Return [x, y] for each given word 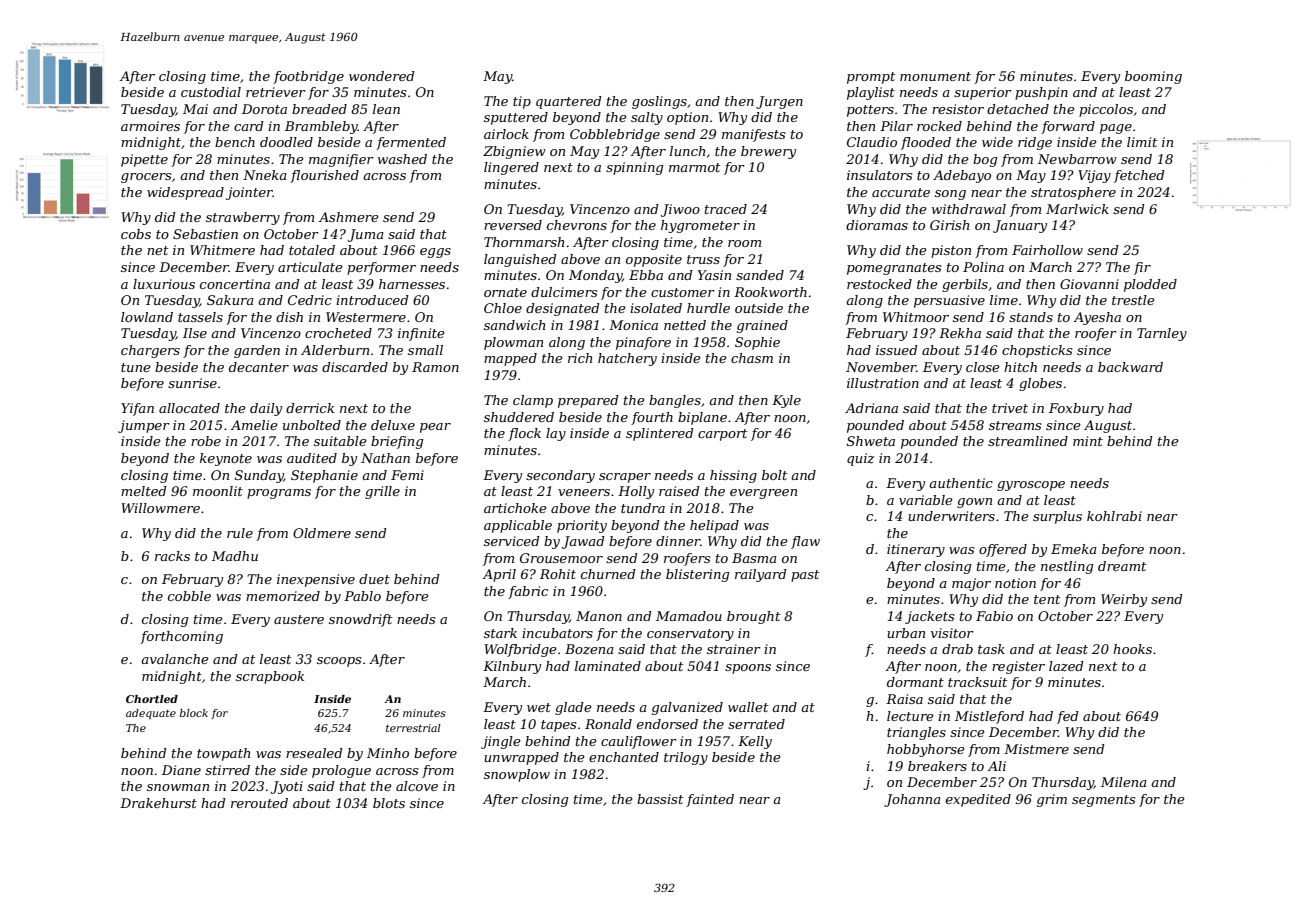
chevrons [577, 225]
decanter [259, 367]
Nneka [265, 175]
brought [753, 617]
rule [240, 533]
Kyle [786, 401]
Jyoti [287, 787]
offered [1003, 550]
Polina [983, 267]
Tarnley [1162, 334]
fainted [710, 800]
